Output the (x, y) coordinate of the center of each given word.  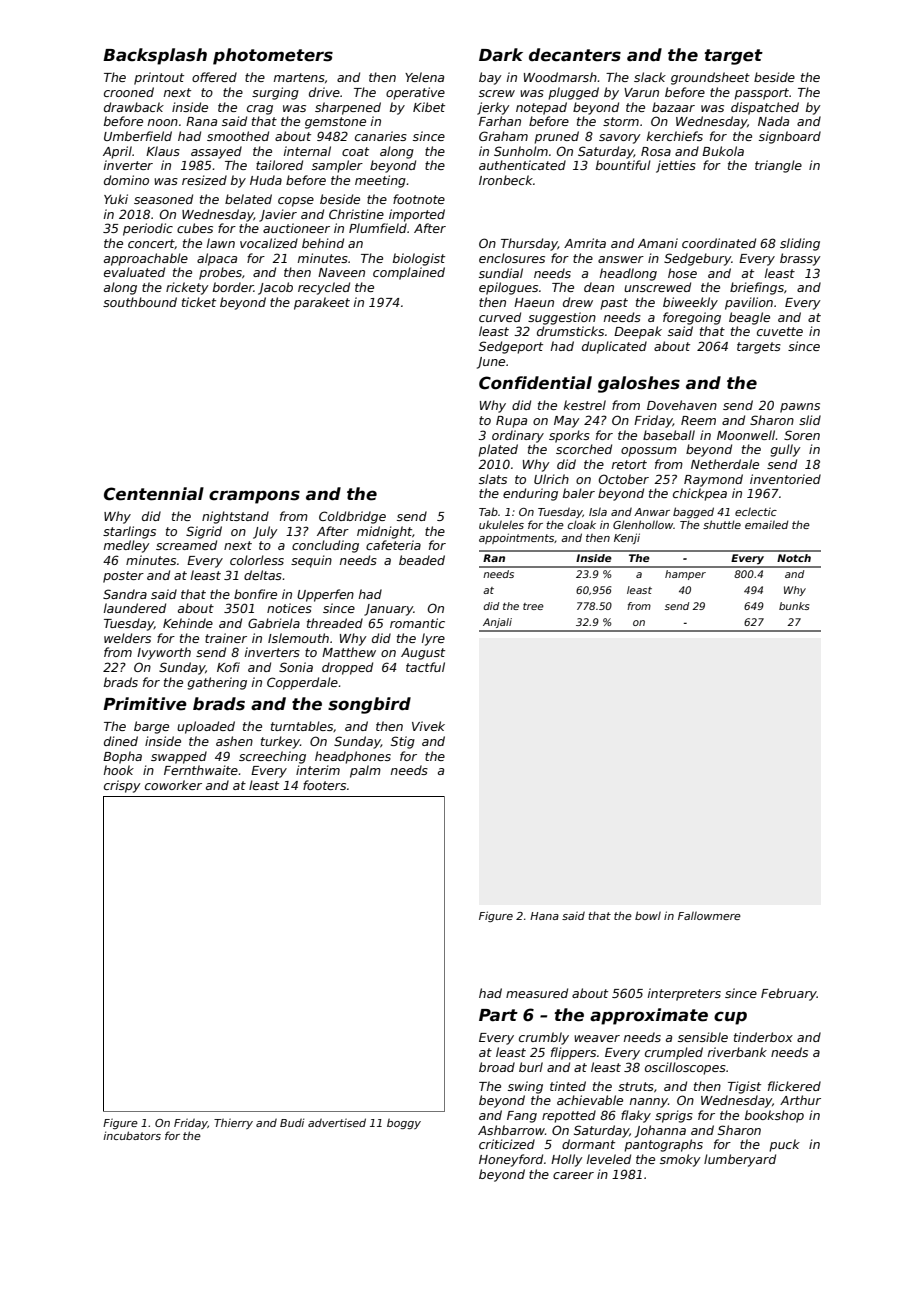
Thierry (233, 1123)
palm (365, 771)
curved (500, 317)
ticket (199, 302)
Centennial (154, 494)
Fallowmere (709, 915)
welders (127, 638)
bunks (794, 606)
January (388, 610)
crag (260, 110)
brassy (800, 259)
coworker (173, 785)
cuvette (780, 331)
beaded (422, 560)
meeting (380, 181)
